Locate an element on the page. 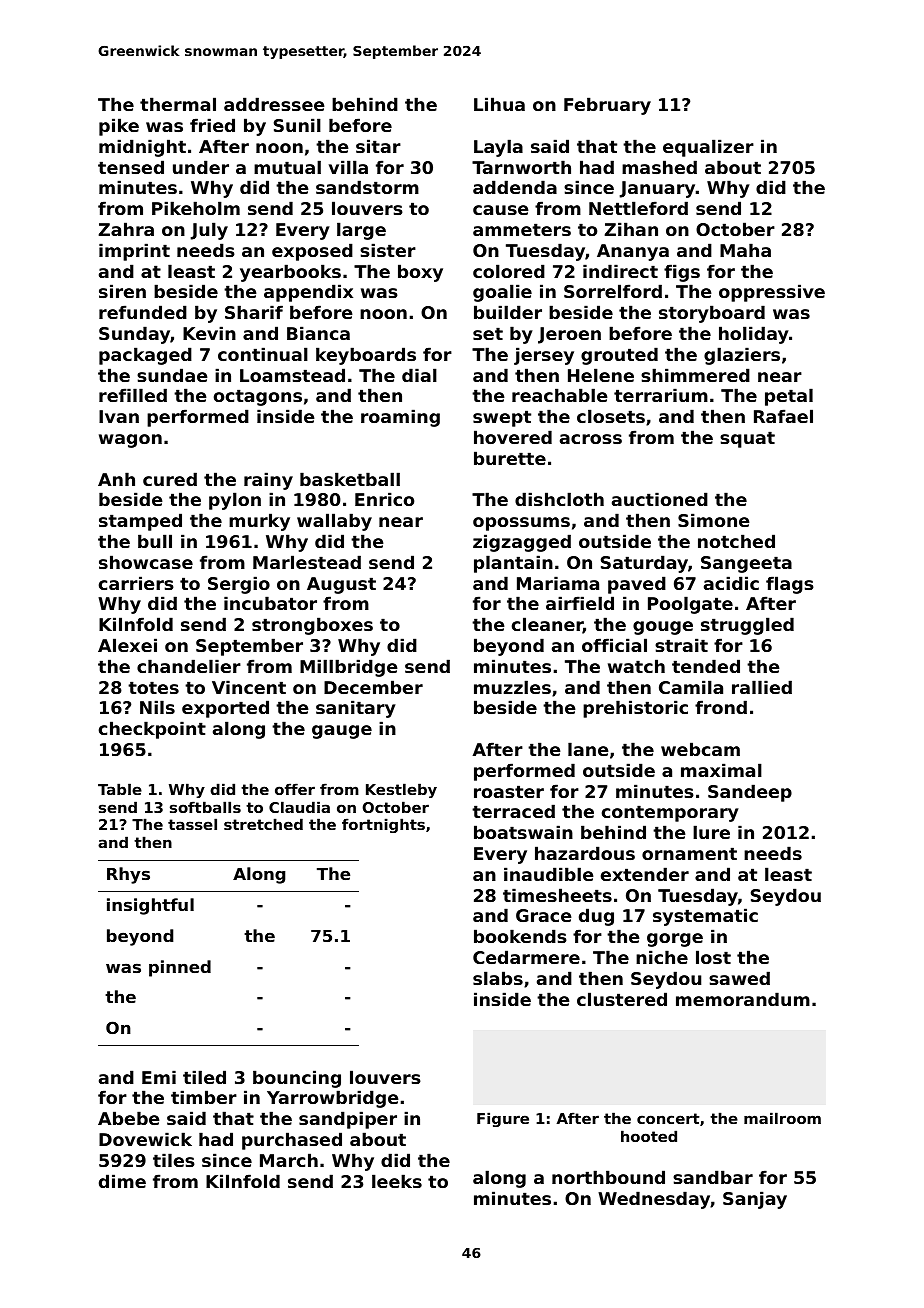 The height and width of the page is (1308, 924). pylon is located at coordinates (235, 501).
